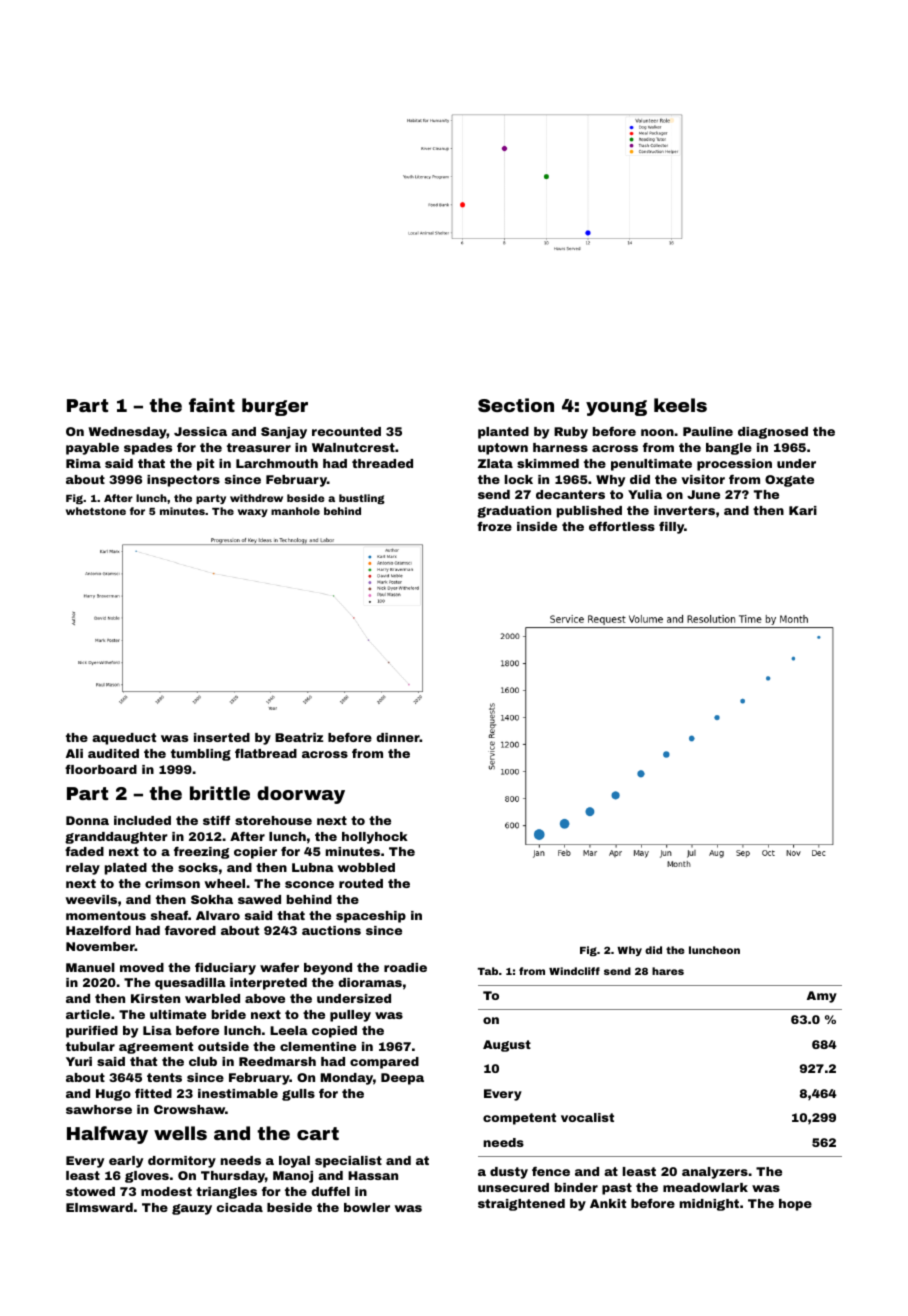 This image has width=908, height=1316. Describe the element at coordinates (822, 997) in the image. I see `Amy` at that location.
